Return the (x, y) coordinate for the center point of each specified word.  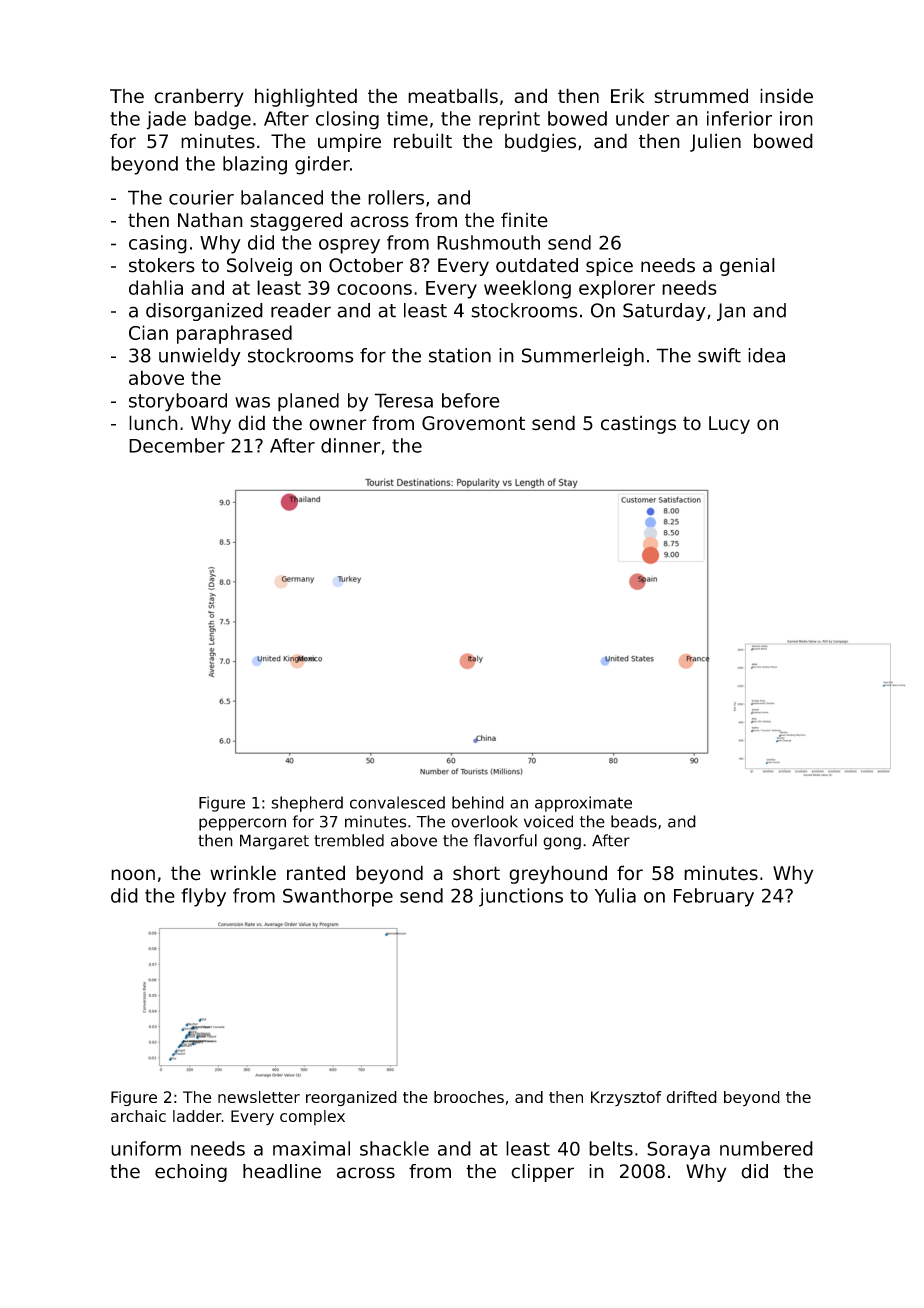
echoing (191, 1173)
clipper (542, 1173)
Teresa (403, 400)
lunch (153, 423)
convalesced (397, 802)
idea (766, 355)
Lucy (729, 425)
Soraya (678, 1150)
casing (158, 244)
